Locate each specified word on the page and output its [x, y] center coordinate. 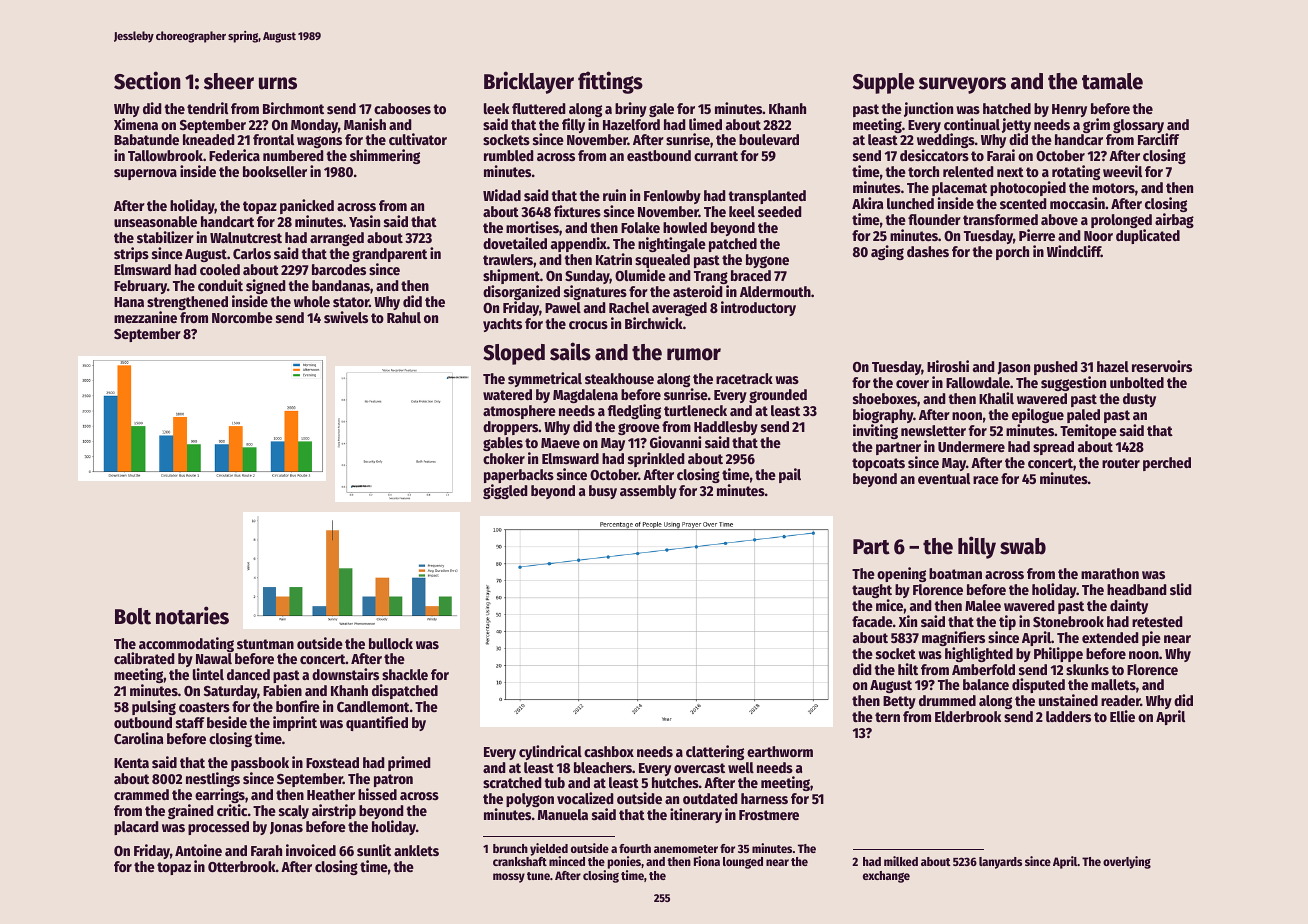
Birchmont [293, 108]
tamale [1112, 81]
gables [503, 444]
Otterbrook [242, 866]
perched [1167, 464]
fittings [610, 82]
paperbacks [519, 476]
